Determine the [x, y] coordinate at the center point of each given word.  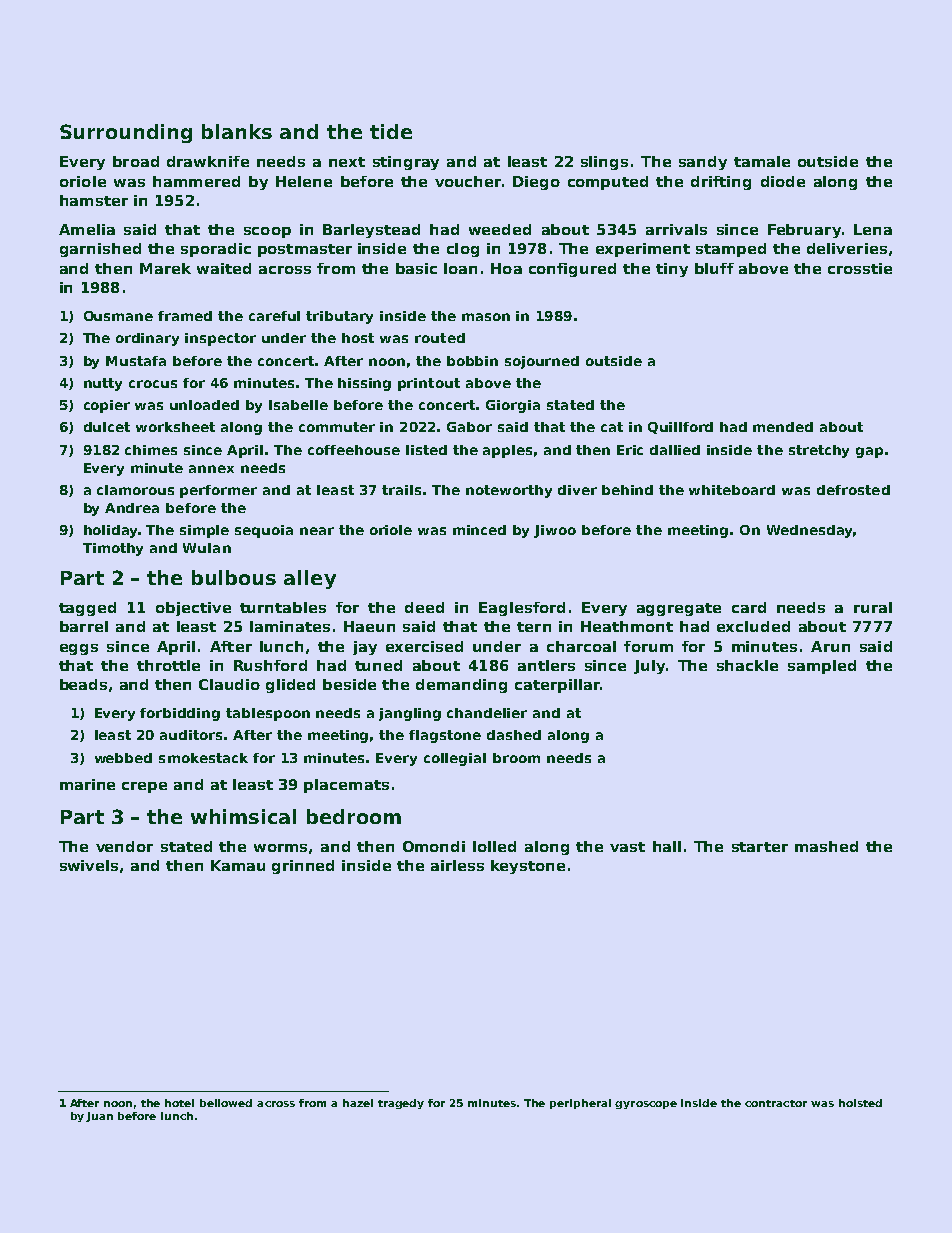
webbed [123, 758]
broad [136, 161]
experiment [643, 250]
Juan [99, 1117]
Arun [830, 646]
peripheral [580, 1104]
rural [873, 607]
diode [783, 181]
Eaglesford [522, 609]
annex [211, 469]
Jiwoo [555, 531]
